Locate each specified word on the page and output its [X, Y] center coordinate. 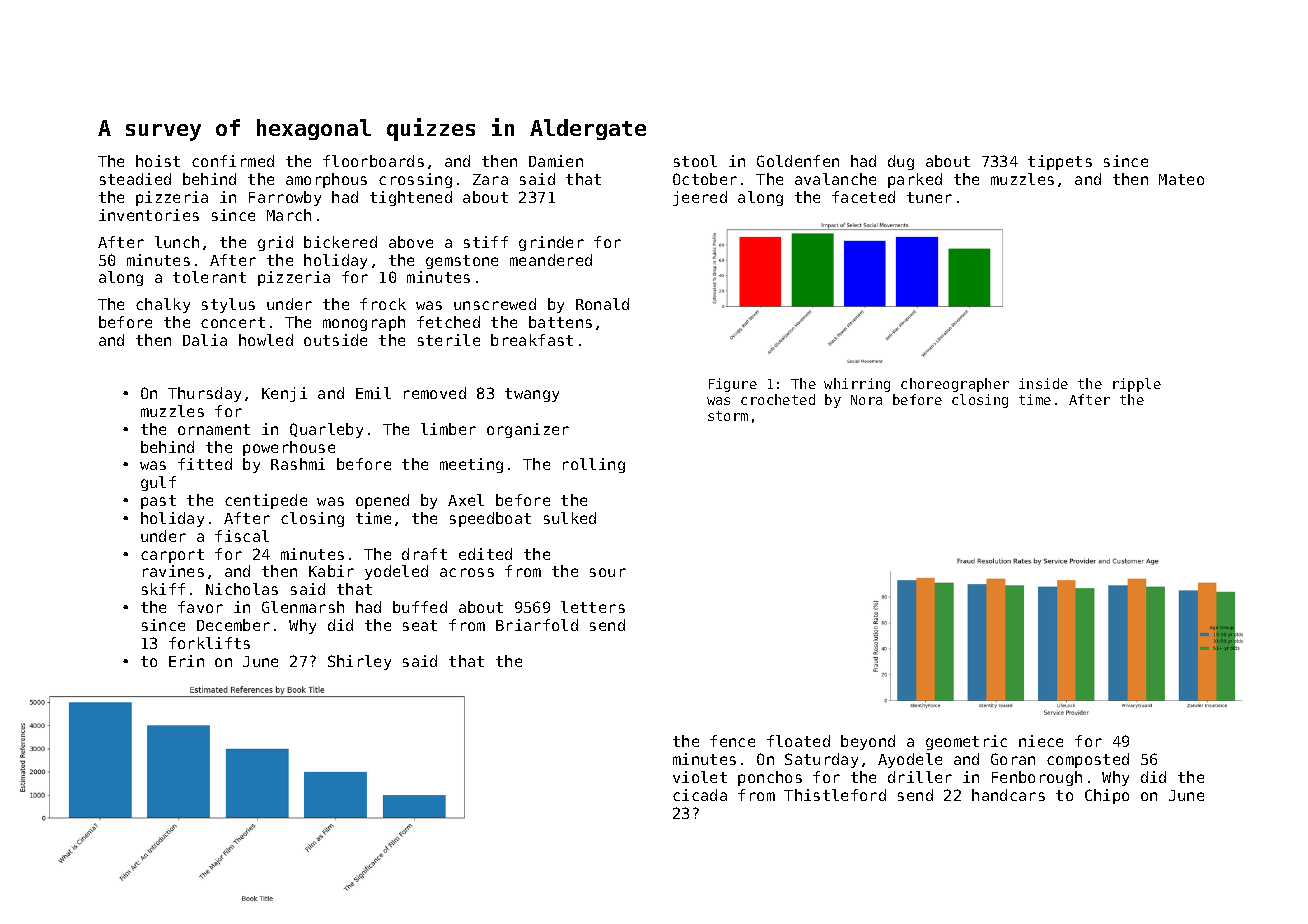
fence [732, 741]
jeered [700, 198]
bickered [340, 242]
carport [172, 556]
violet [700, 777]
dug [901, 162]
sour [608, 572]
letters [593, 607]
